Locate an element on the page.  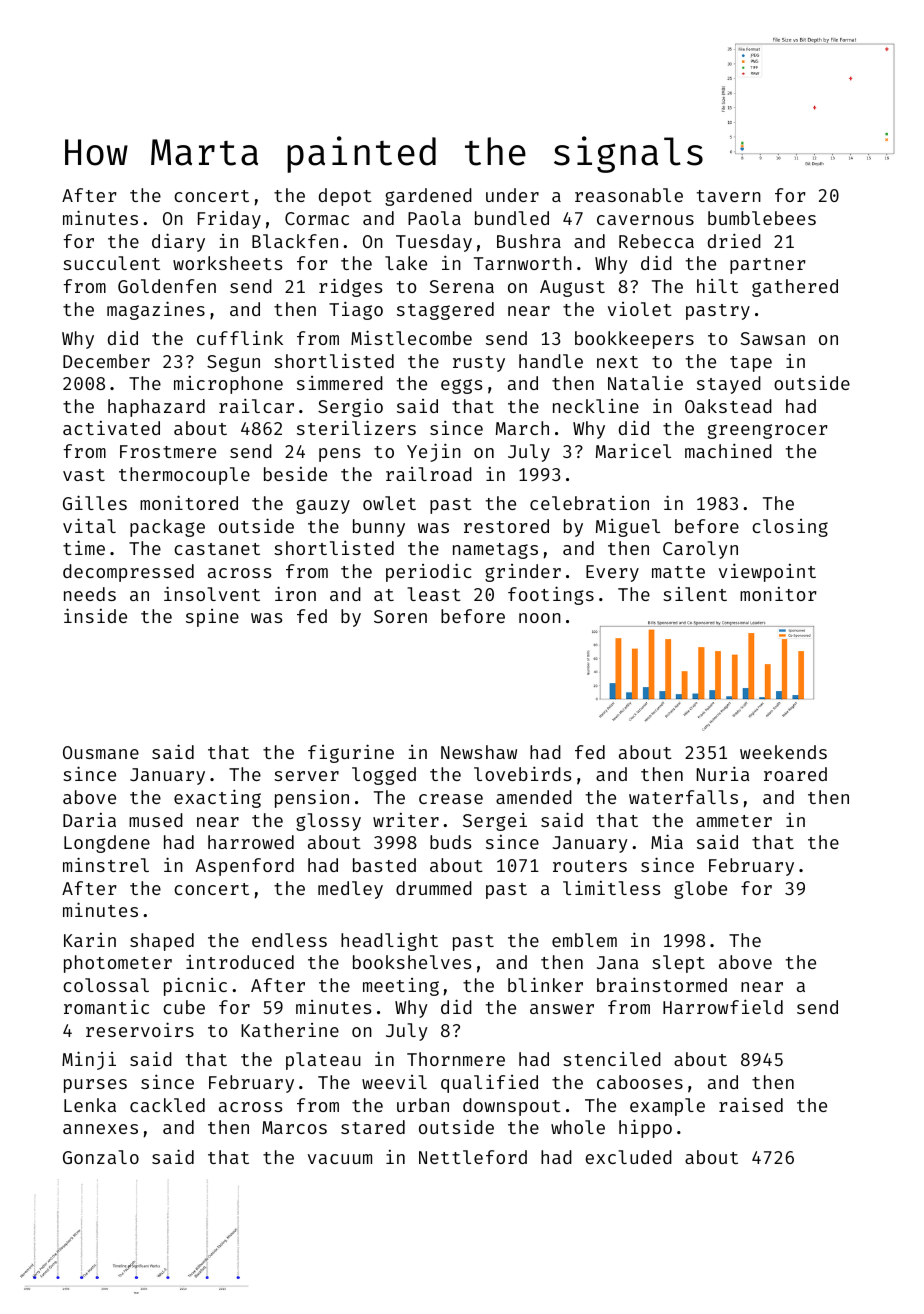
next is located at coordinates (617, 362).
